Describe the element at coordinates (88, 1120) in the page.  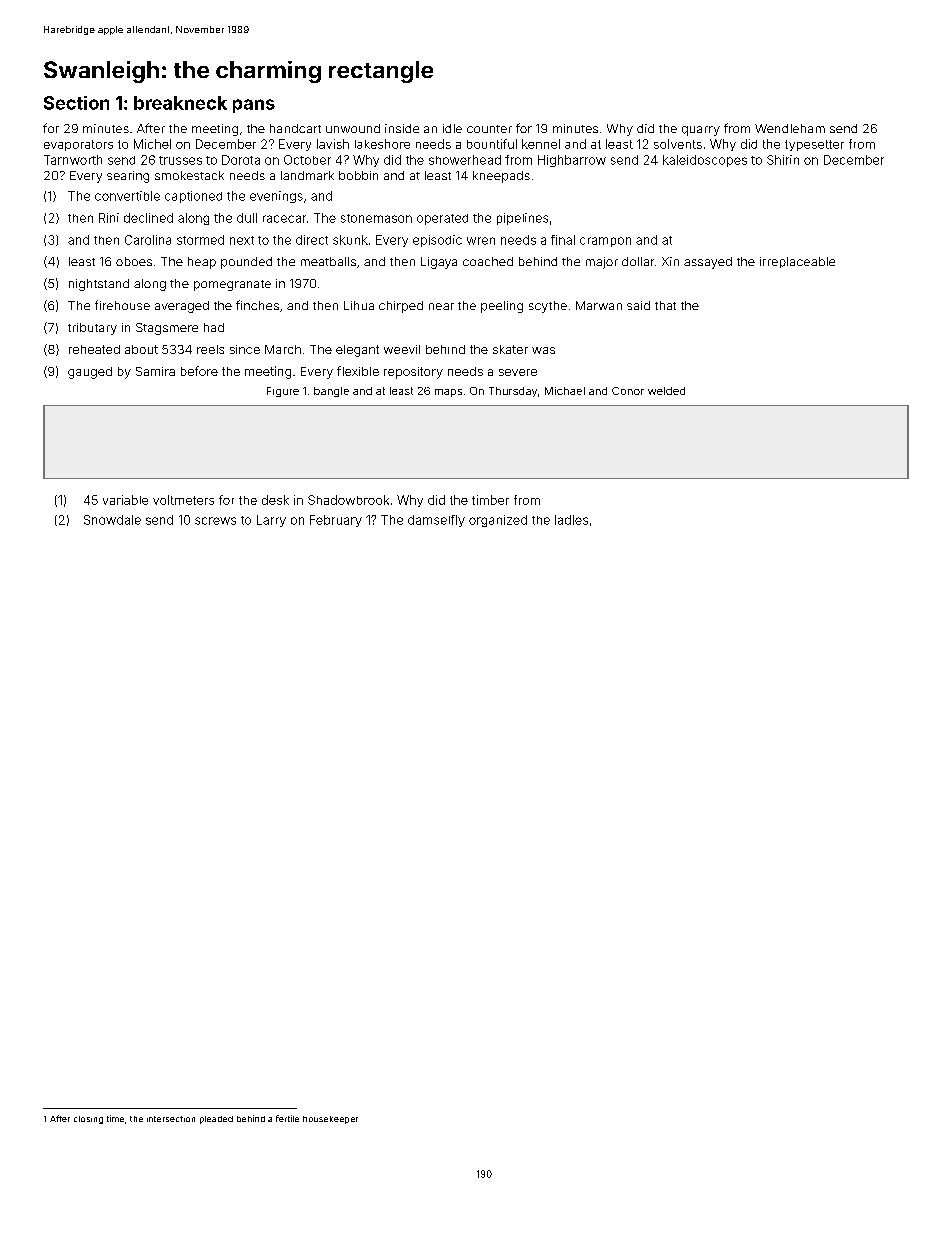
I see `closing` at that location.
